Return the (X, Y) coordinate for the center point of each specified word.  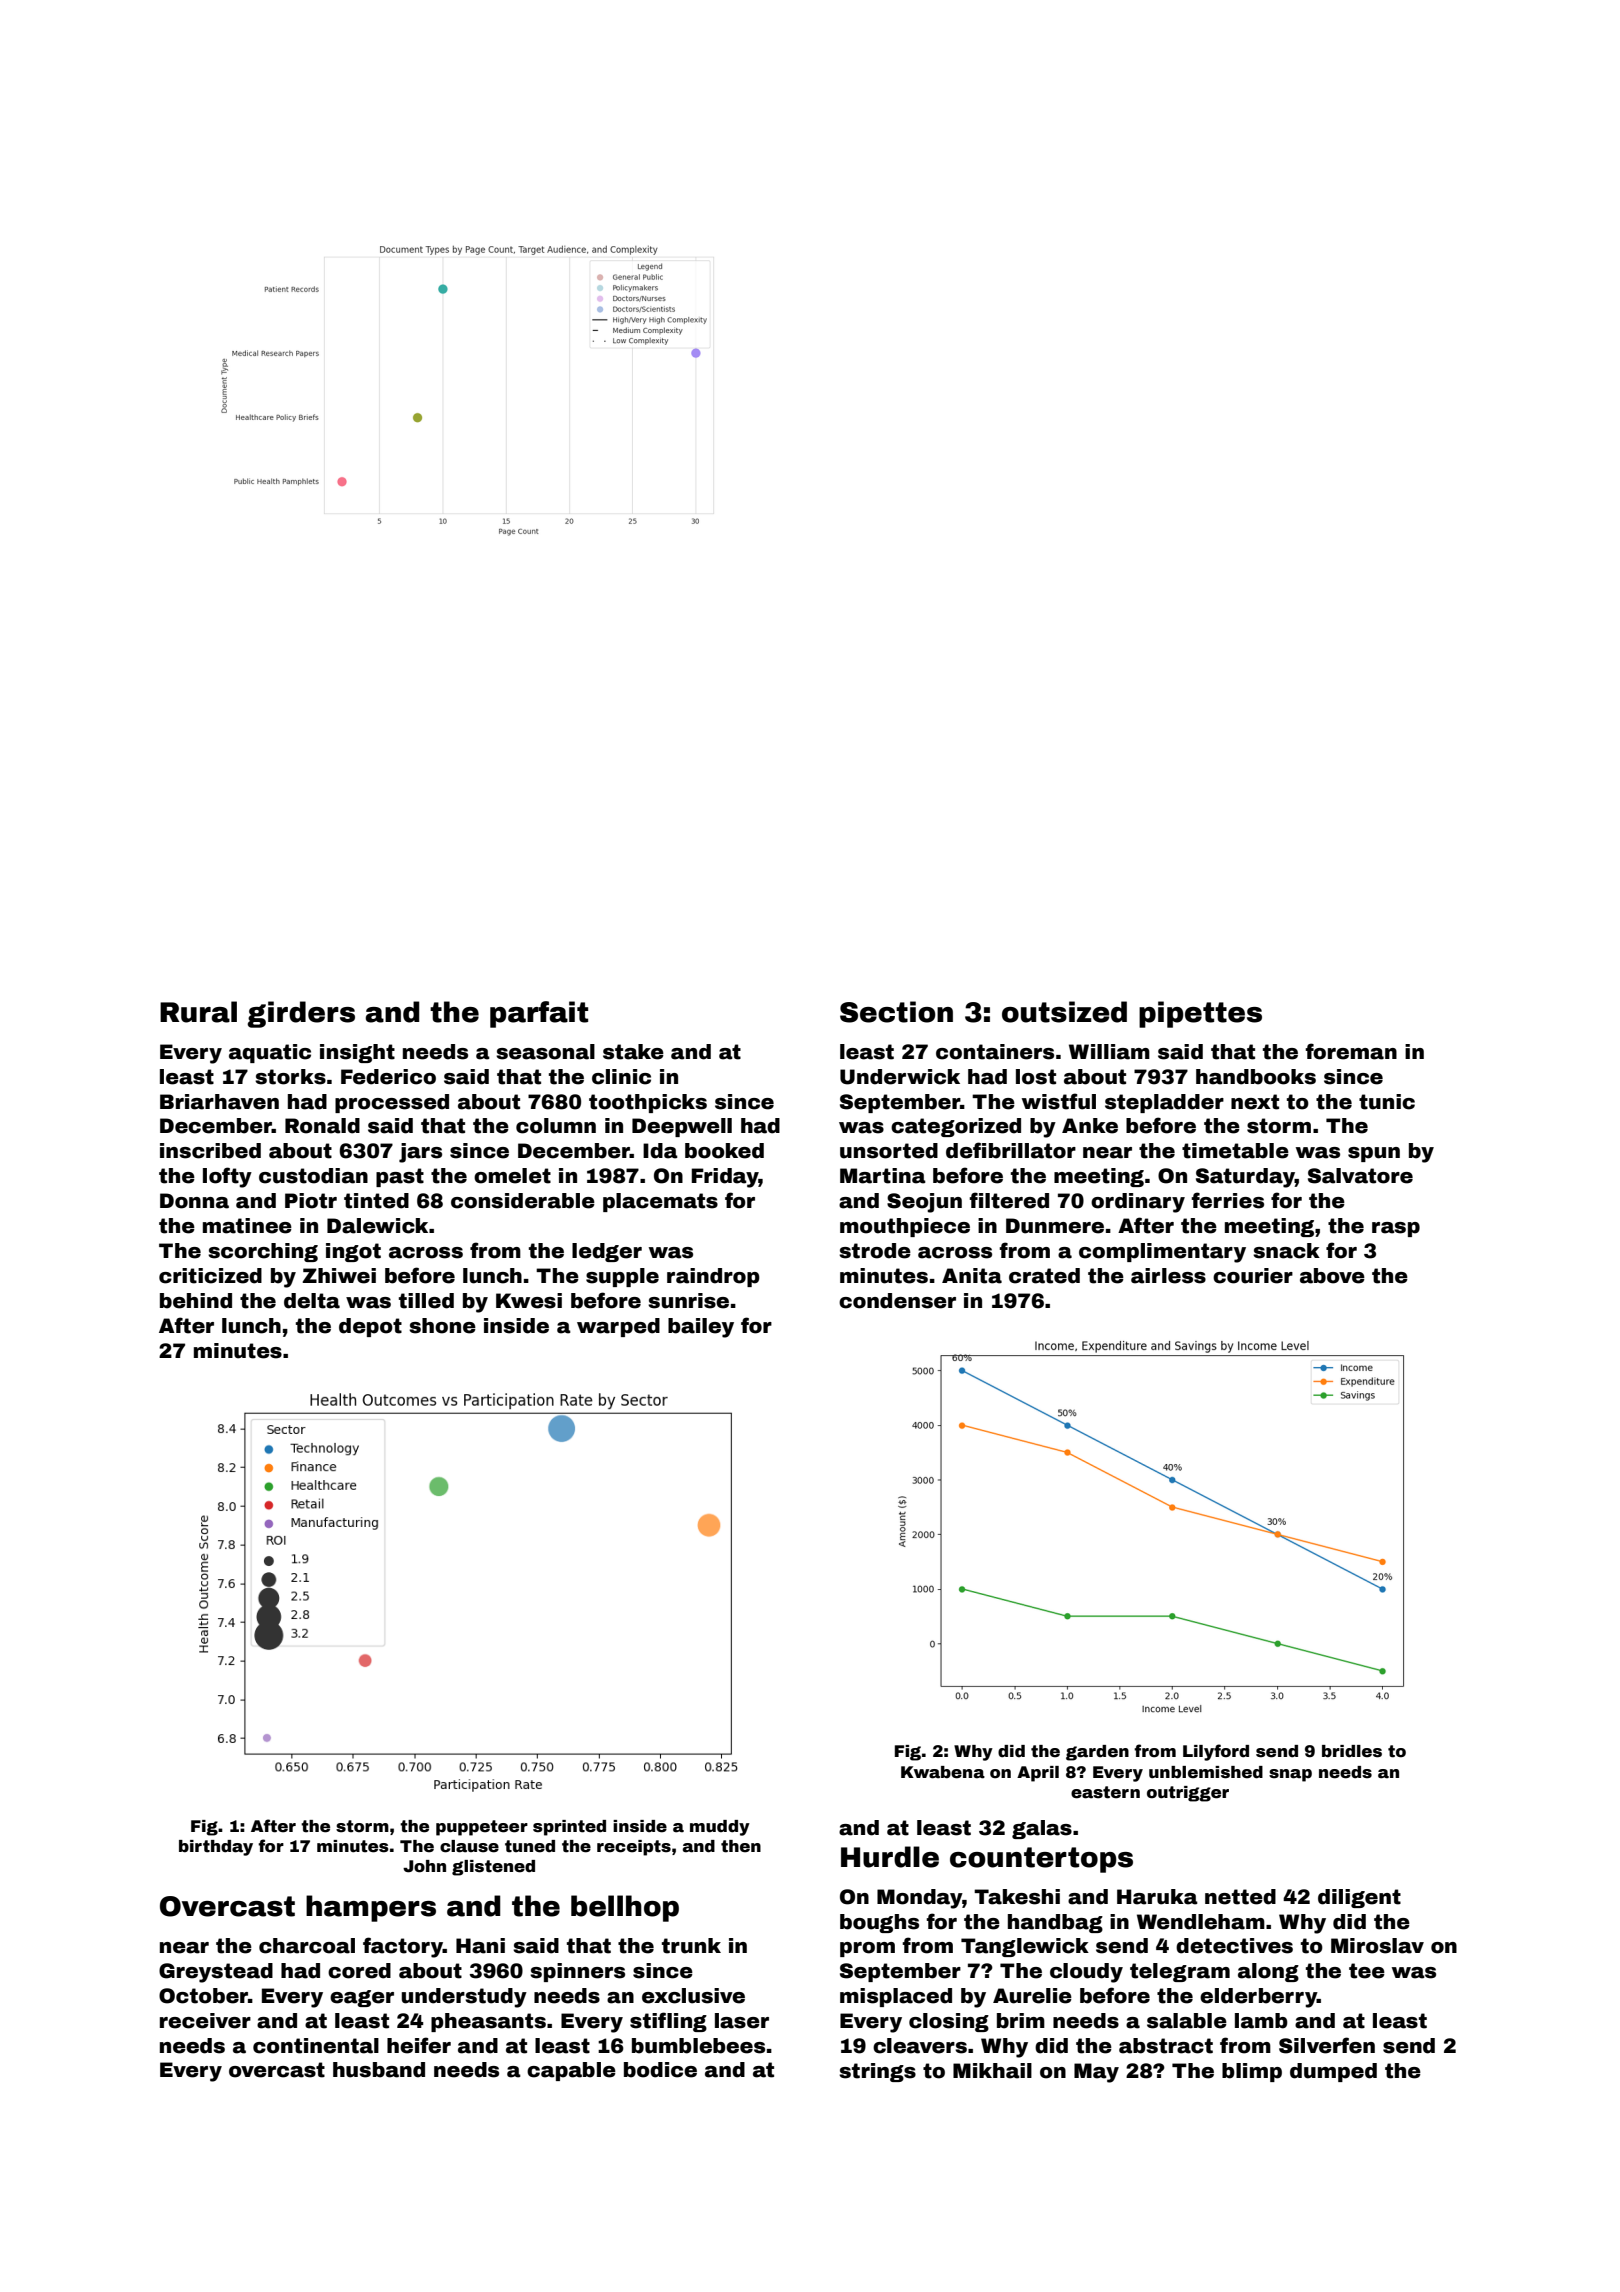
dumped (1333, 2072)
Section (896, 1012)
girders (301, 1014)
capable (571, 2071)
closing (949, 2022)
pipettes (1200, 1014)
